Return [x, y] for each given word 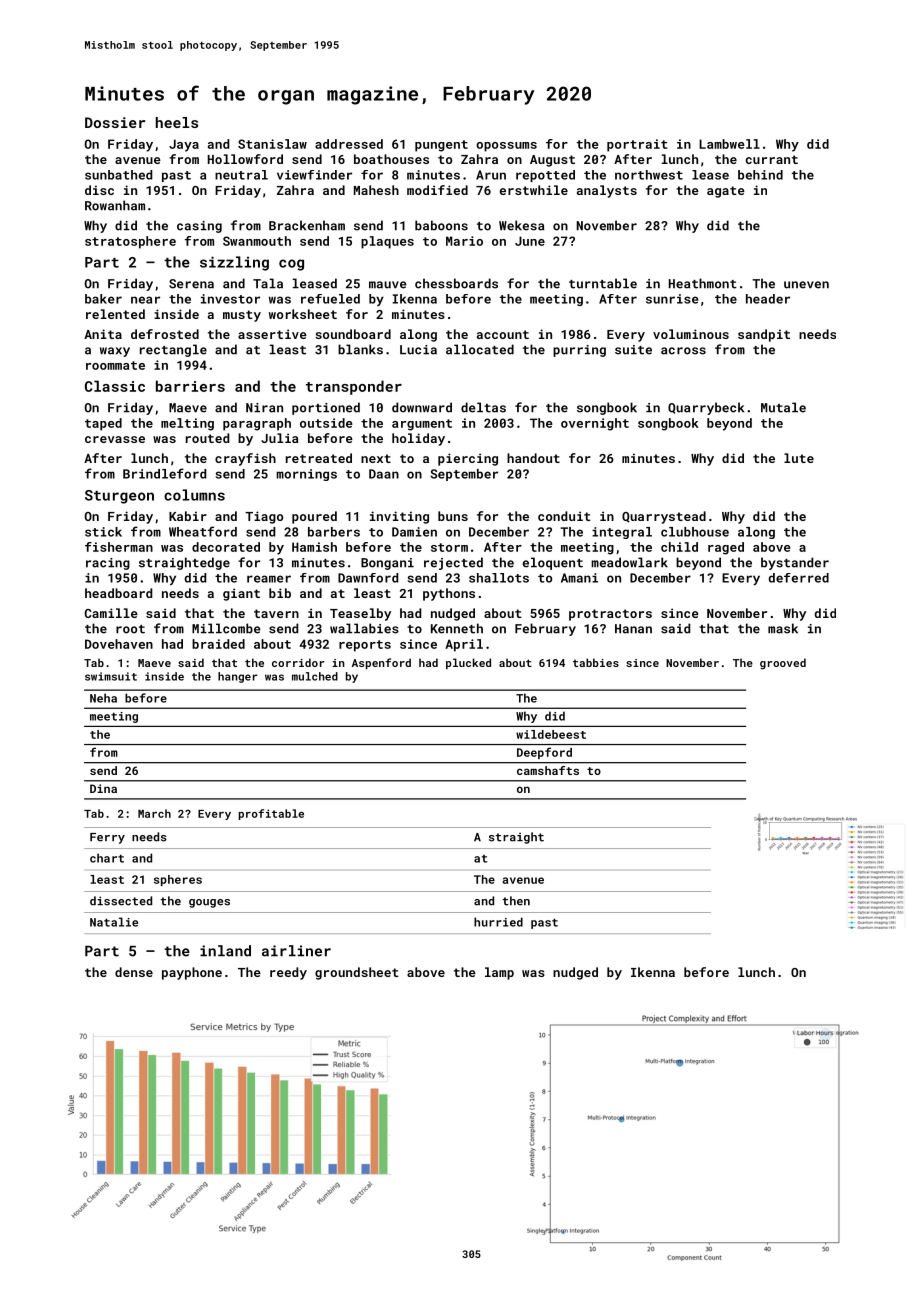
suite [633, 350]
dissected [121, 901]
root [130, 629]
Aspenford [381, 664]
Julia [280, 438]
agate [726, 192]
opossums [506, 147]
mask [783, 628]
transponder [354, 387]
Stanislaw [272, 144]
